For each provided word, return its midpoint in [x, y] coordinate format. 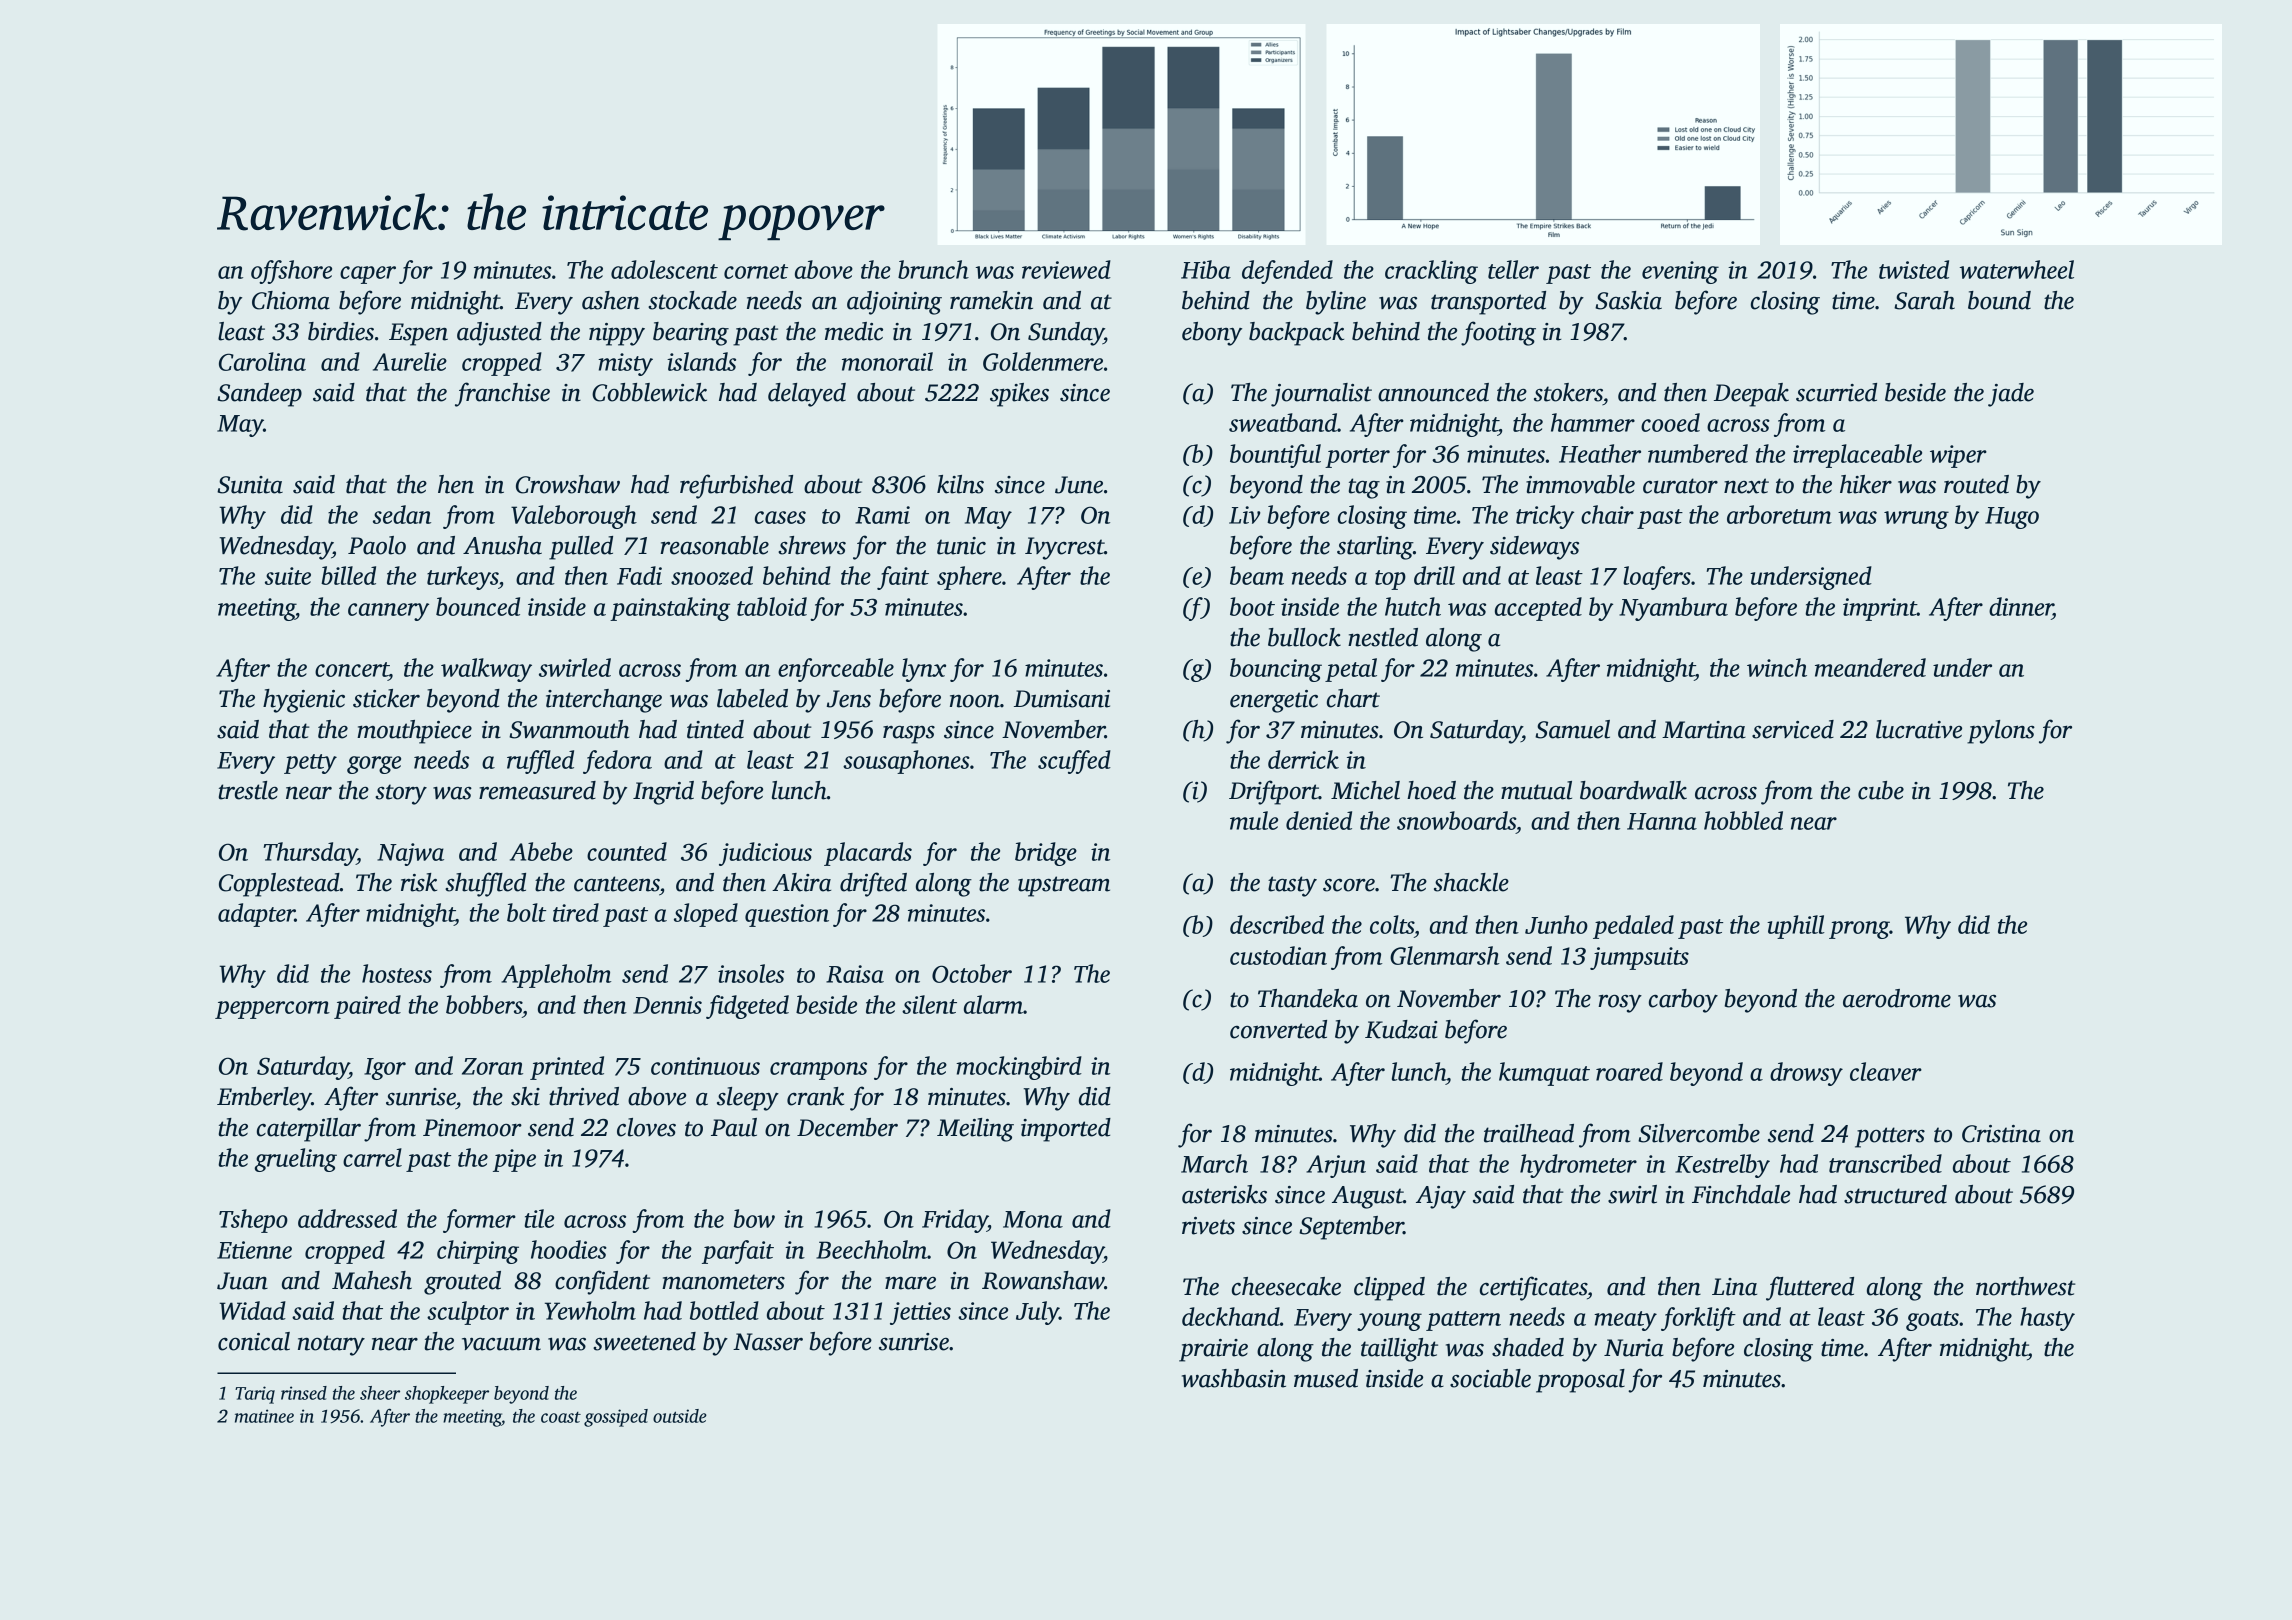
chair [1607, 514]
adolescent [664, 269]
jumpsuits [1639, 958]
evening [1680, 272]
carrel [372, 1157]
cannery [388, 612]
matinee [264, 1416]
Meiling [975, 1130]
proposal [1580, 1381]
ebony [1212, 334]
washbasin [1234, 1378]
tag [1364, 488]
